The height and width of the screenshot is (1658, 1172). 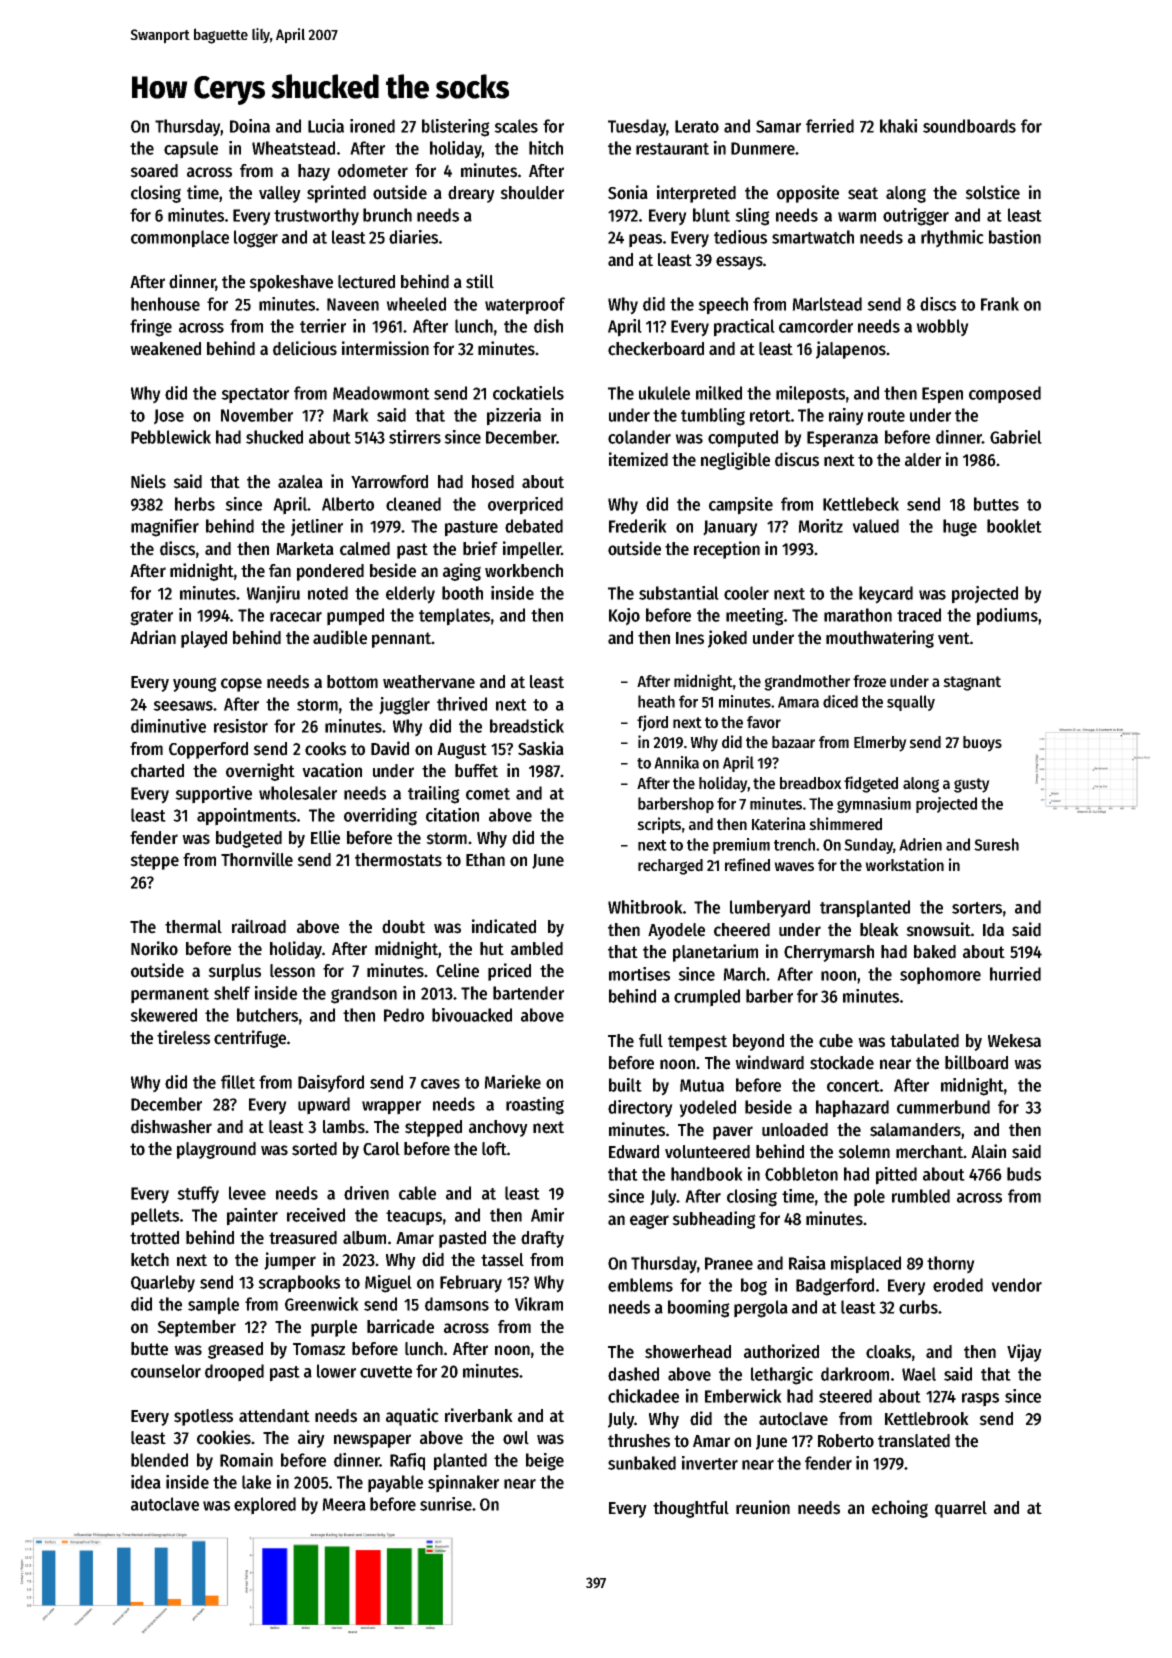 What do you see at coordinates (446, 1504) in the screenshot?
I see `sunrise` at bounding box center [446, 1504].
